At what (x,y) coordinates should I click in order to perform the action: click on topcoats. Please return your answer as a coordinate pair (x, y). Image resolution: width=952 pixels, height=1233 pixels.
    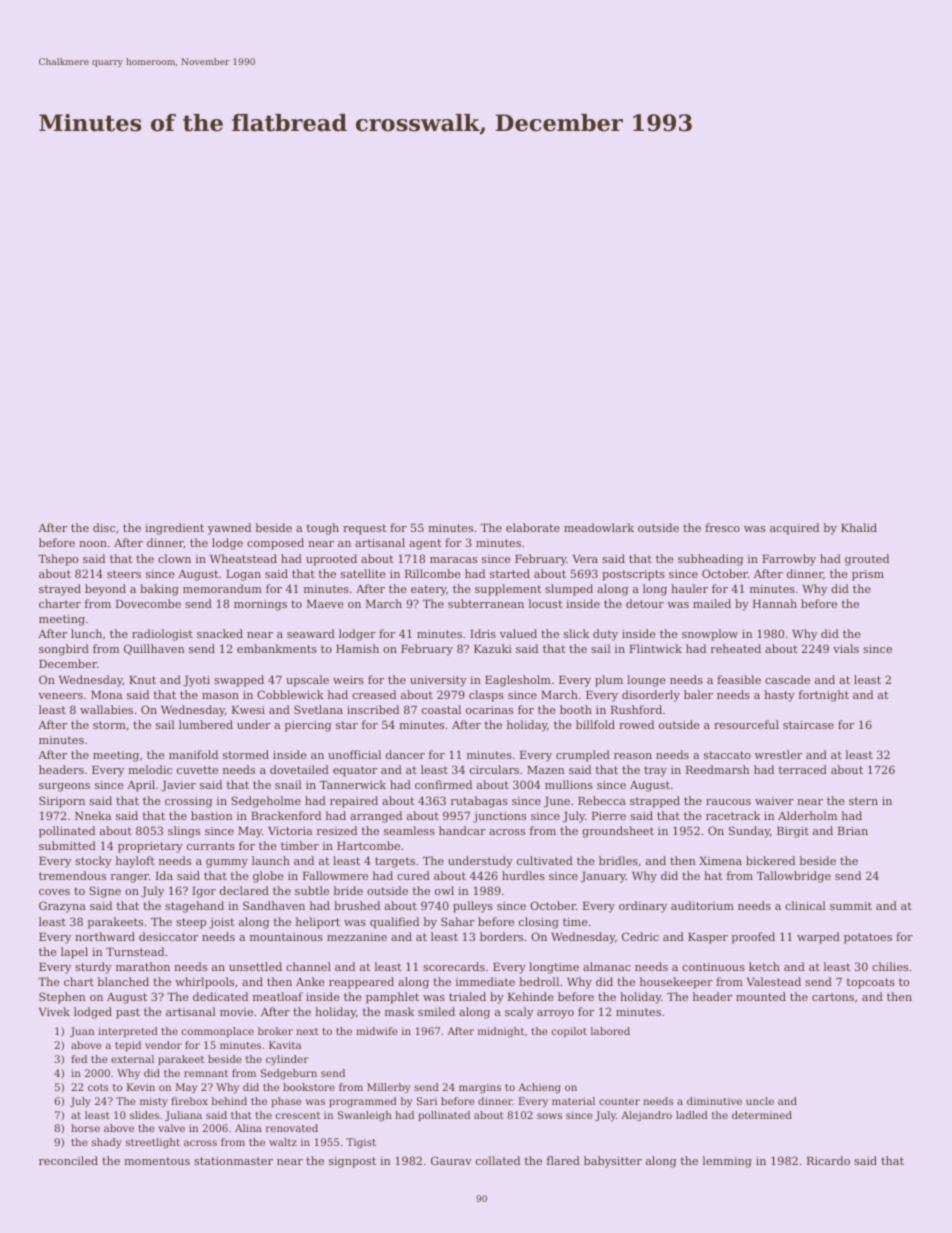
    Looking at the image, I should click on (871, 983).
